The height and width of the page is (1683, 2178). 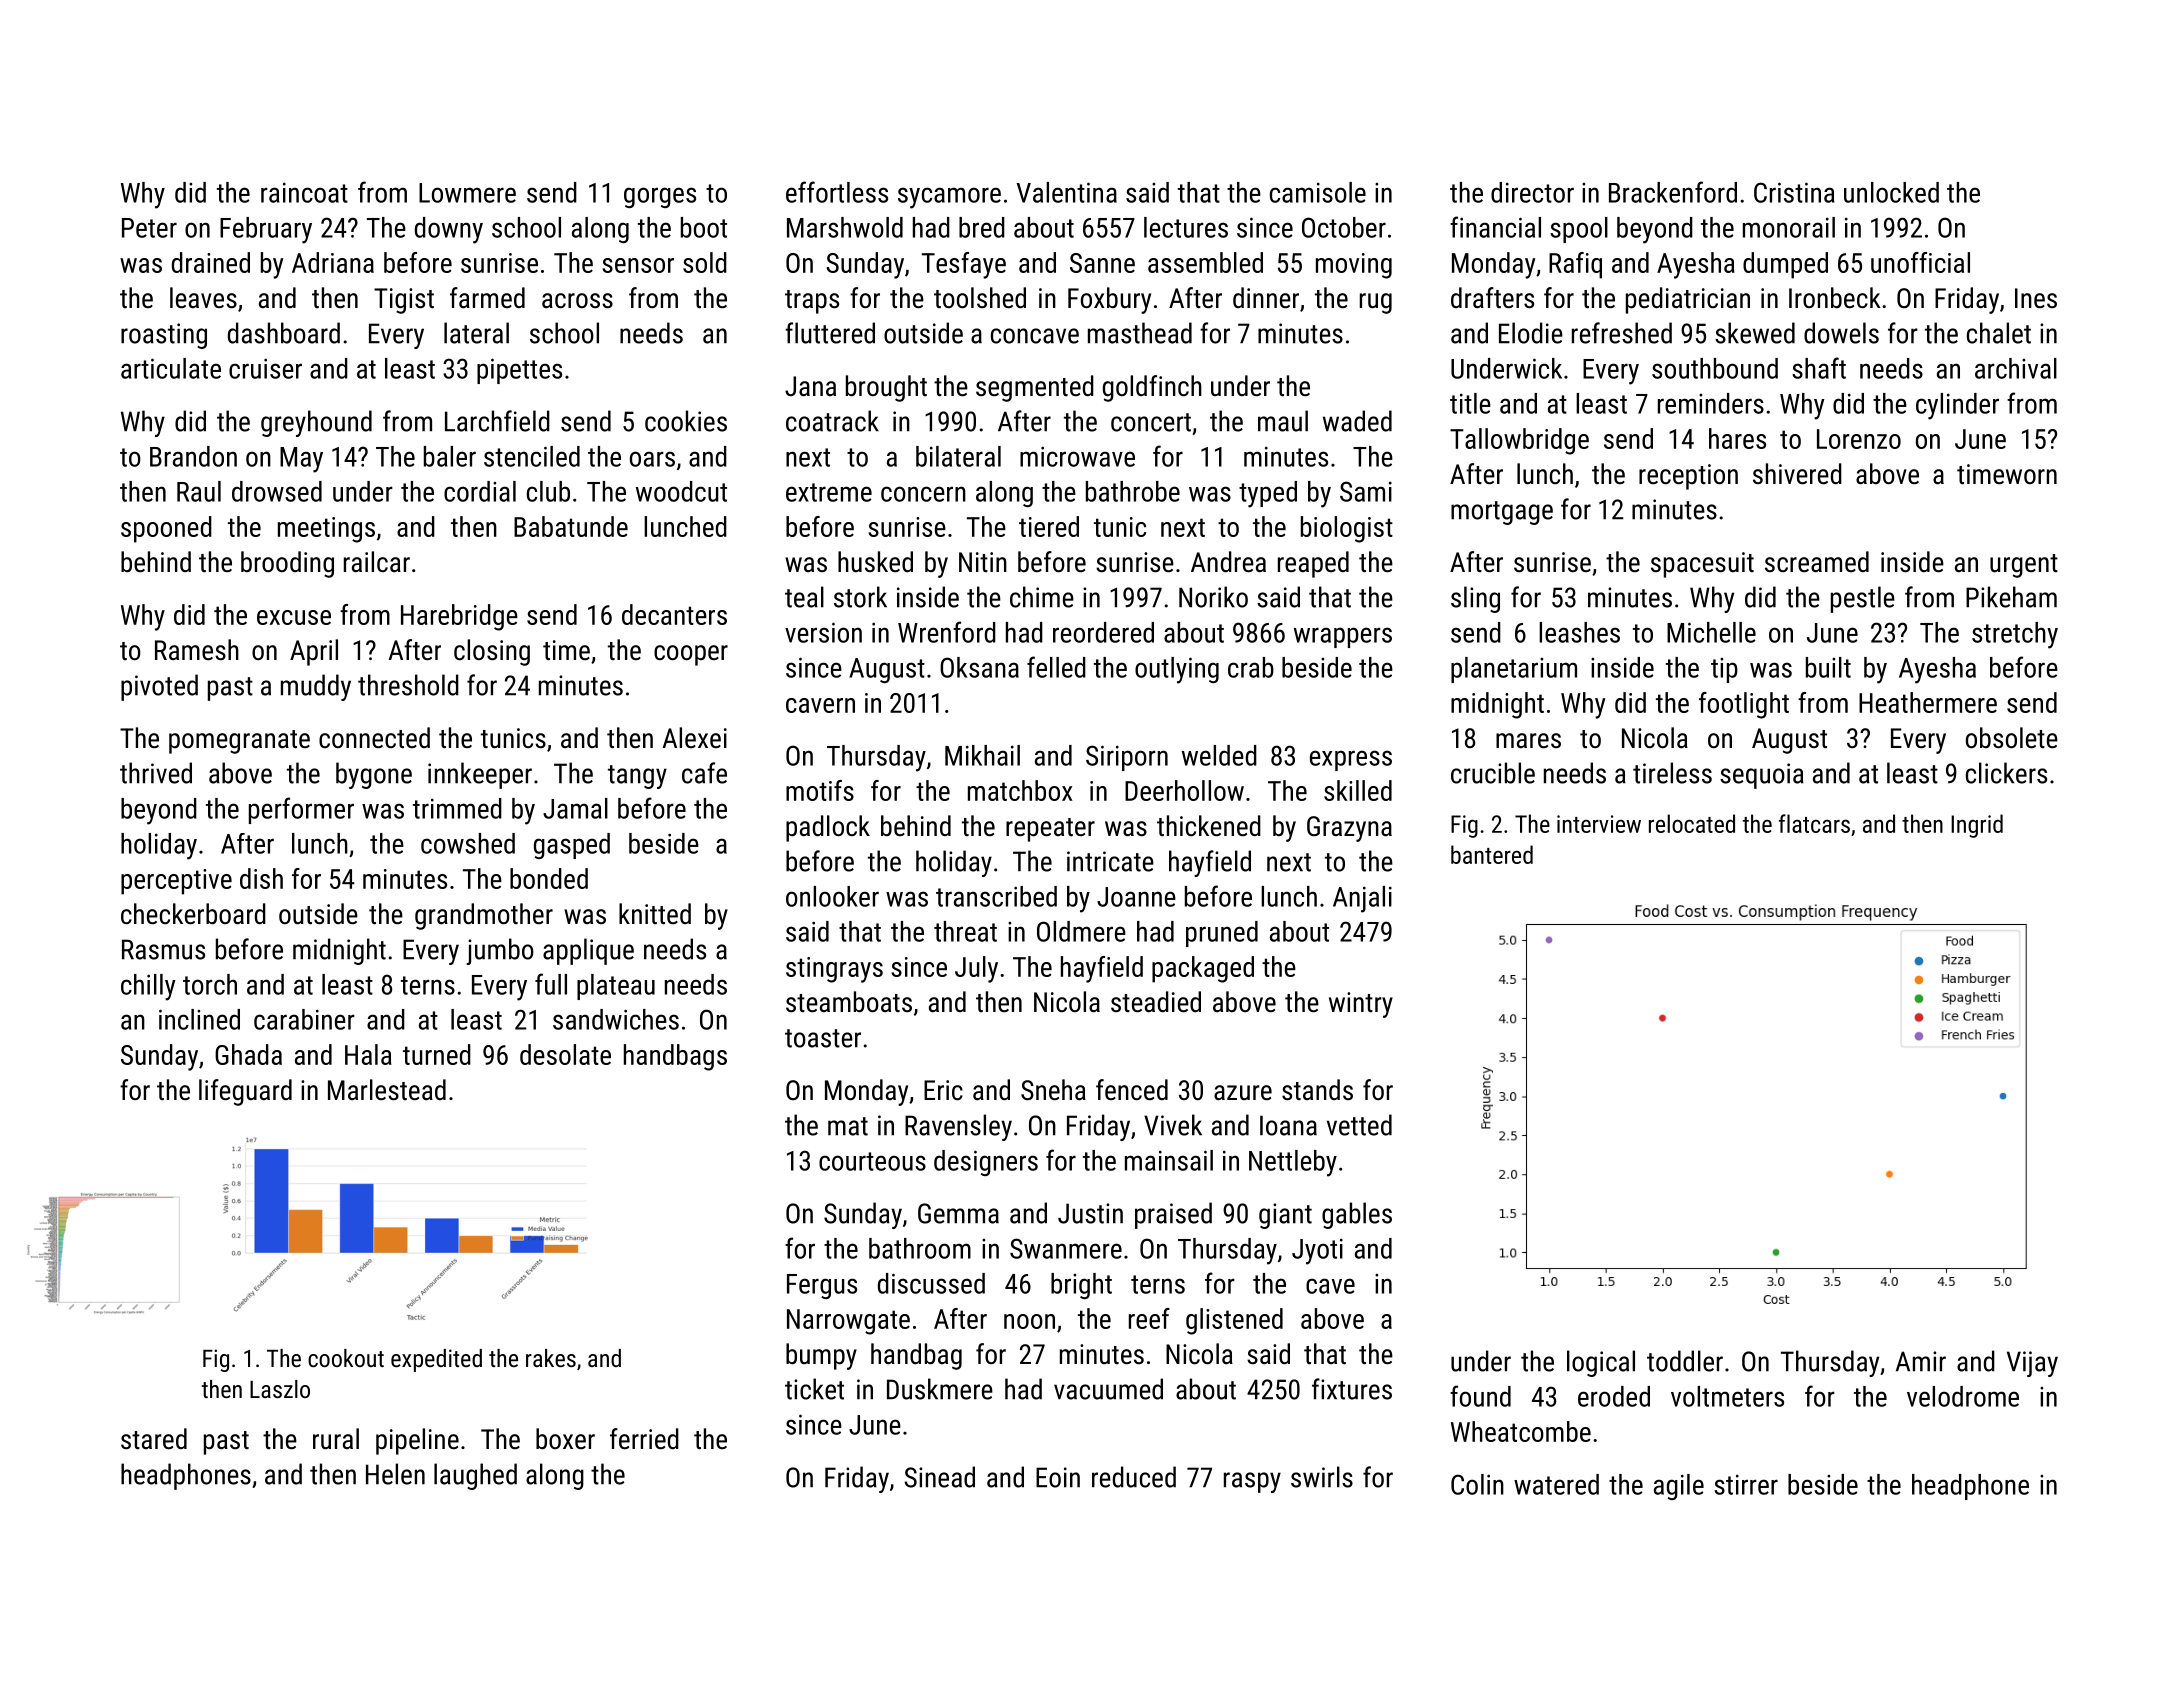 What do you see at coordinates (1184, 790) in the page?
I see `Deerhollow` at bounding box center [1184, 790].
